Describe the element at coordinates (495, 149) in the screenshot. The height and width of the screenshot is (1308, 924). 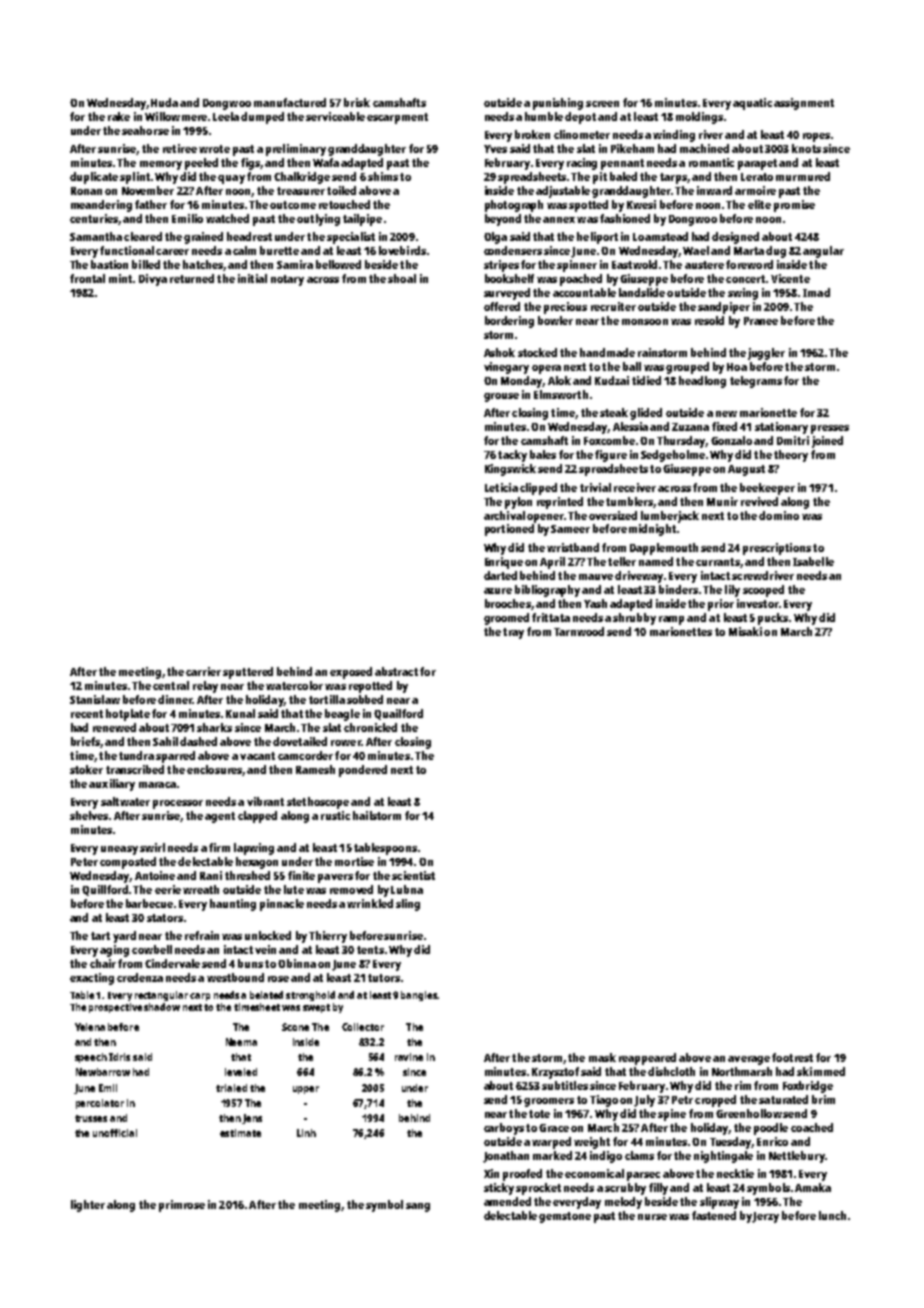
I see `Yves` at that location.
